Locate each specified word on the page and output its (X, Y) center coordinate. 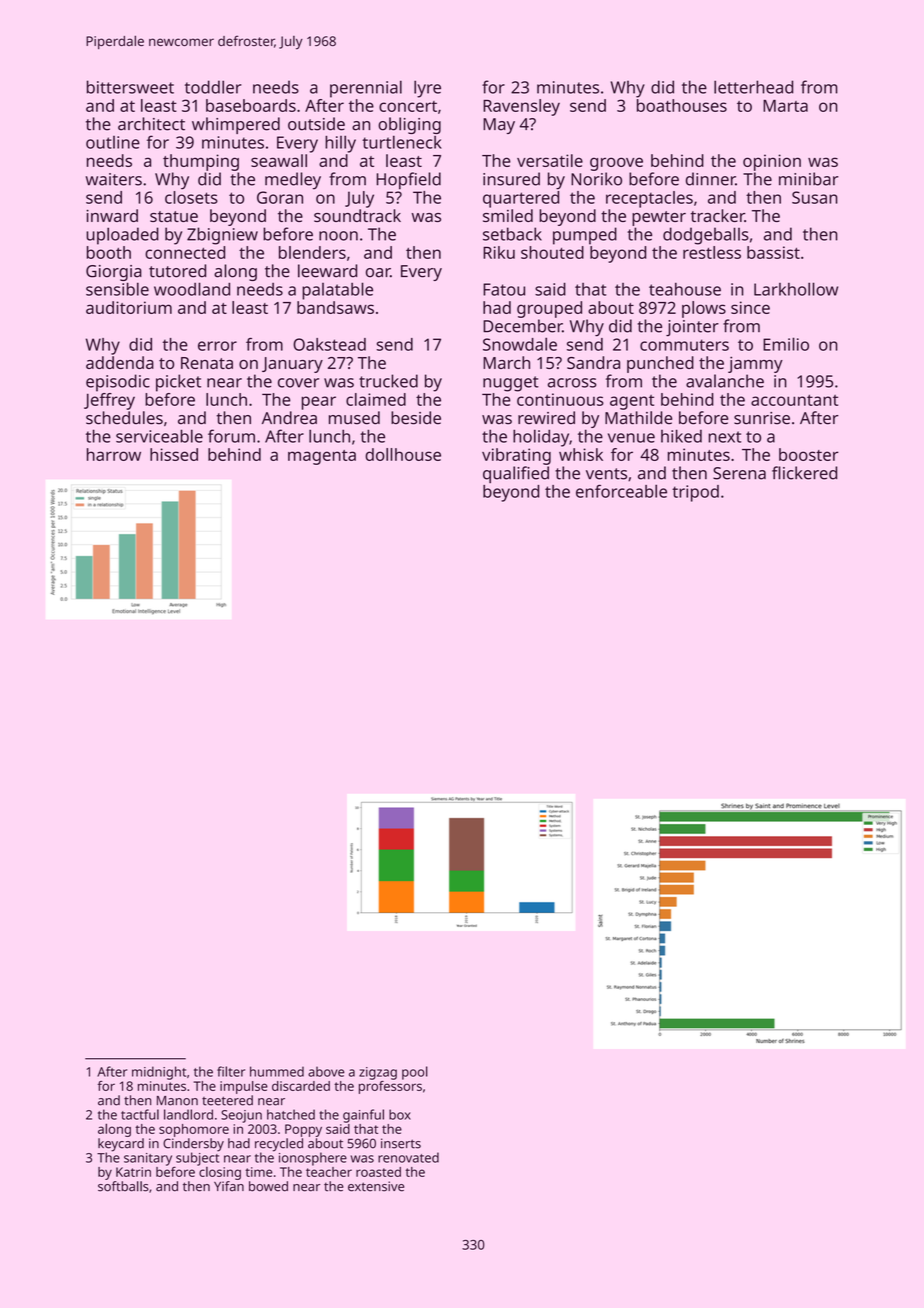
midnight (159, 1073)
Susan (815, 197)
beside (416, 418)
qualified (516, 474)
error (217, 346)
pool (415, 1073)
